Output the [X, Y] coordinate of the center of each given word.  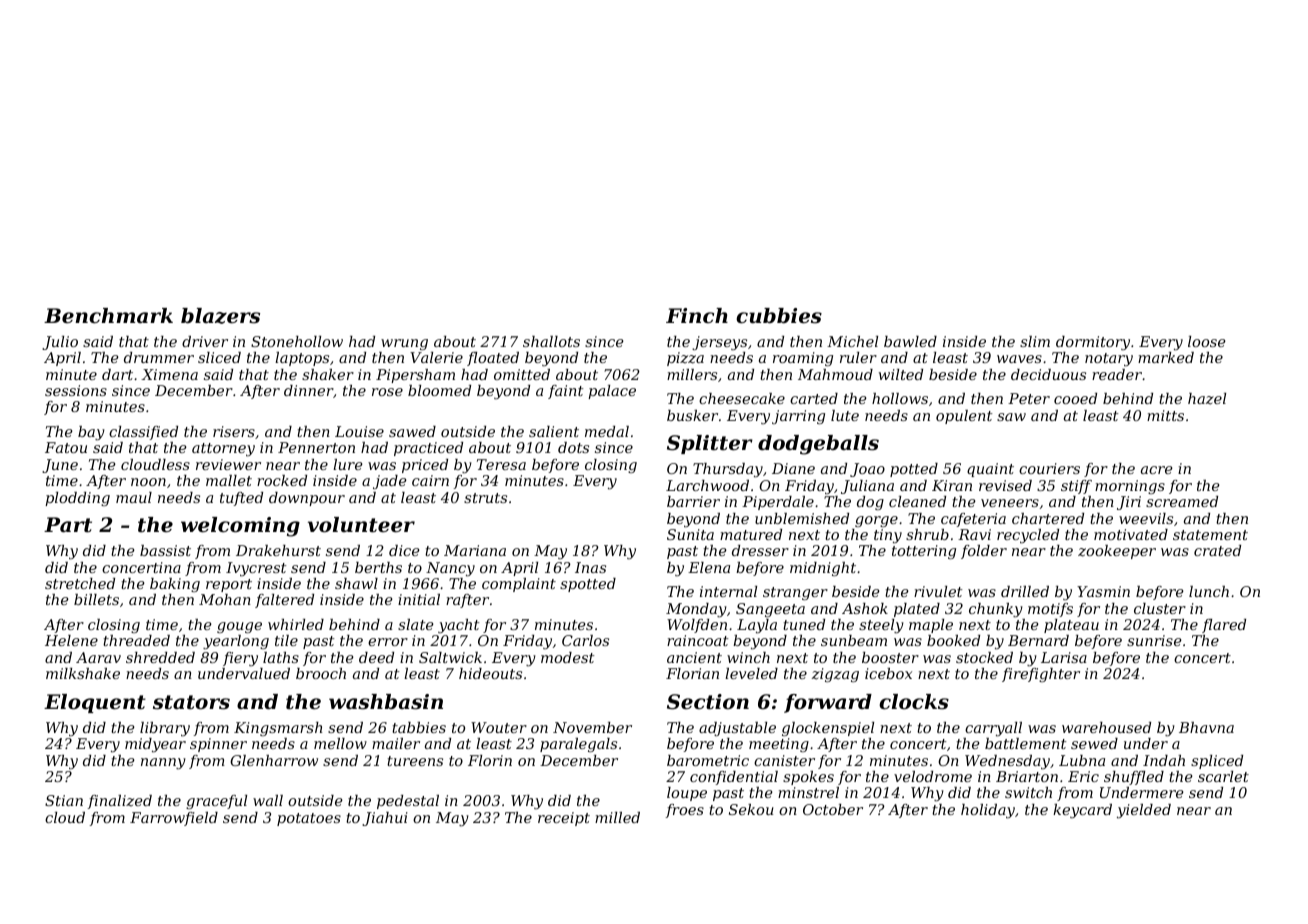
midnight [823, 569]
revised [1005, 485]
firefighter [1041, 675]
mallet [229, 480]
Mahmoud [835, 374]
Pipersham [415, 376]
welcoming [240, 527]
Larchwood [707, 485]
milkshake [83, 673]
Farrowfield [174, 819]
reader [1117, 374]
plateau [1071, 626]
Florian [692, 673]
